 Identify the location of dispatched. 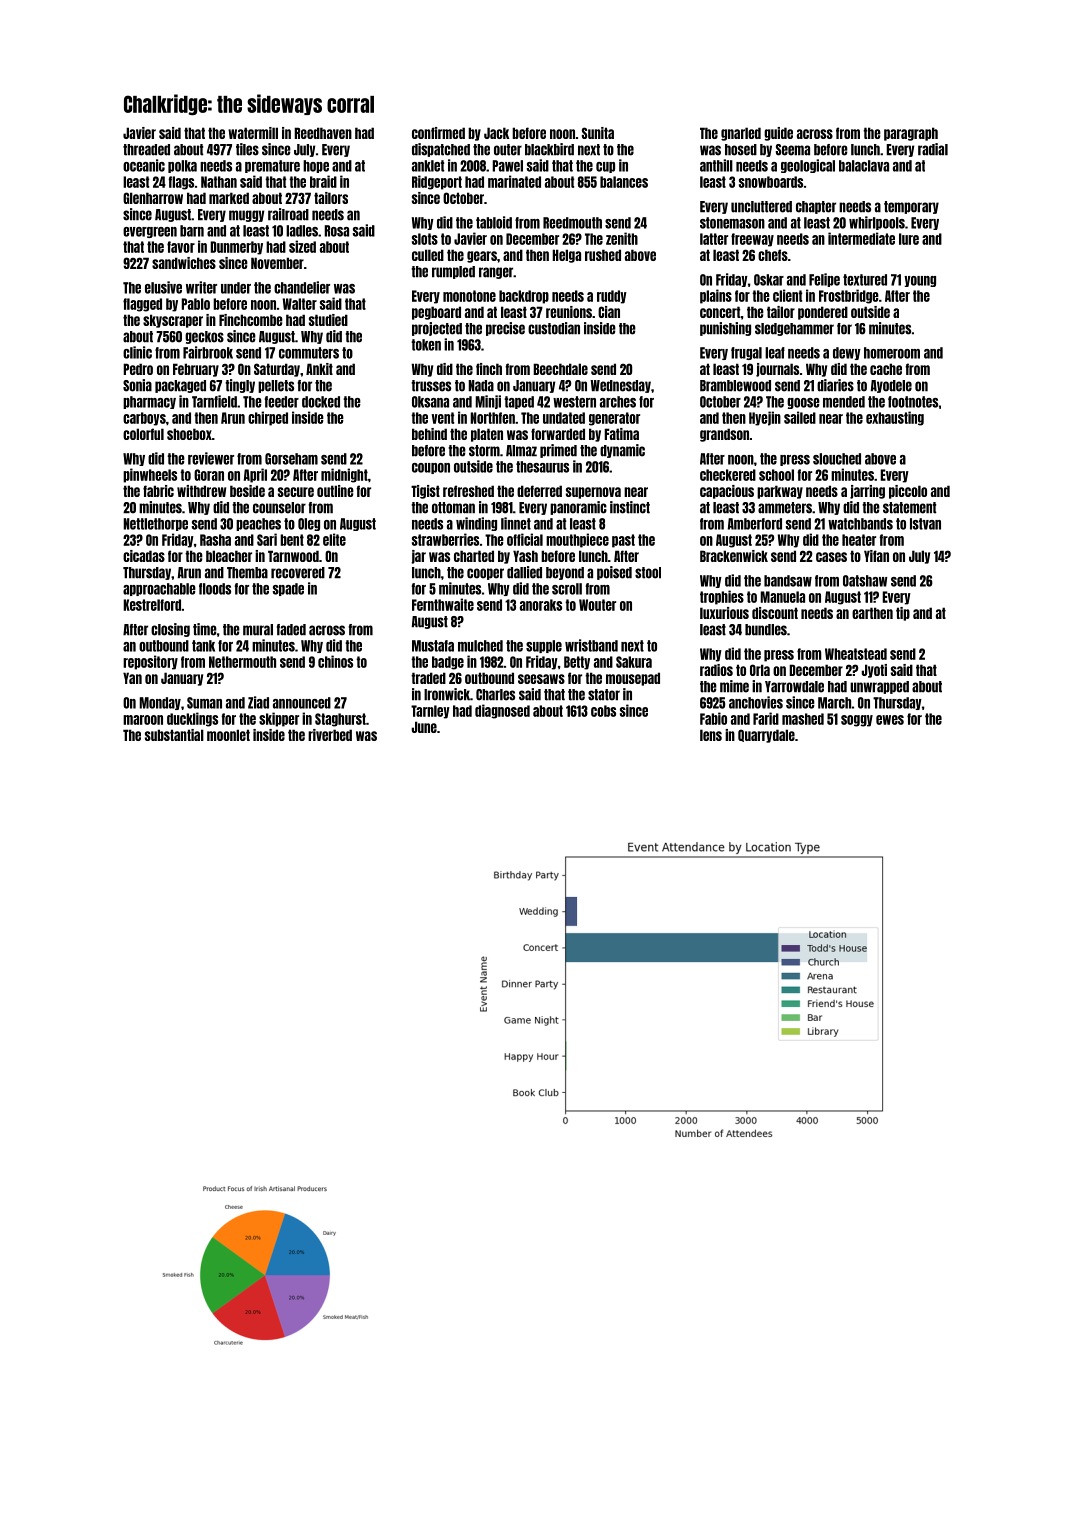
(441, 150).
